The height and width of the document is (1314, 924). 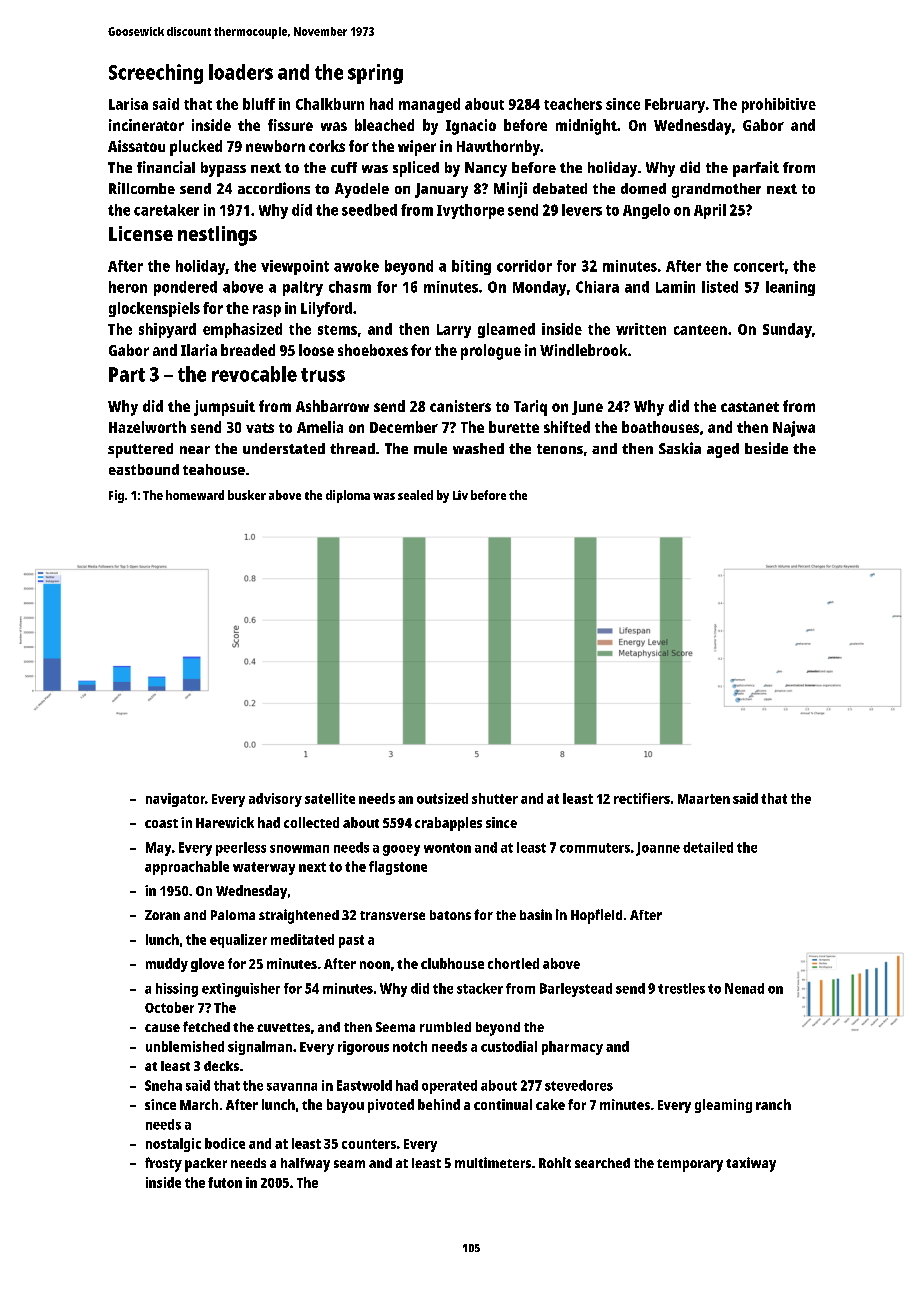 I want to click on Saskia, so click(x=680, y=448).
